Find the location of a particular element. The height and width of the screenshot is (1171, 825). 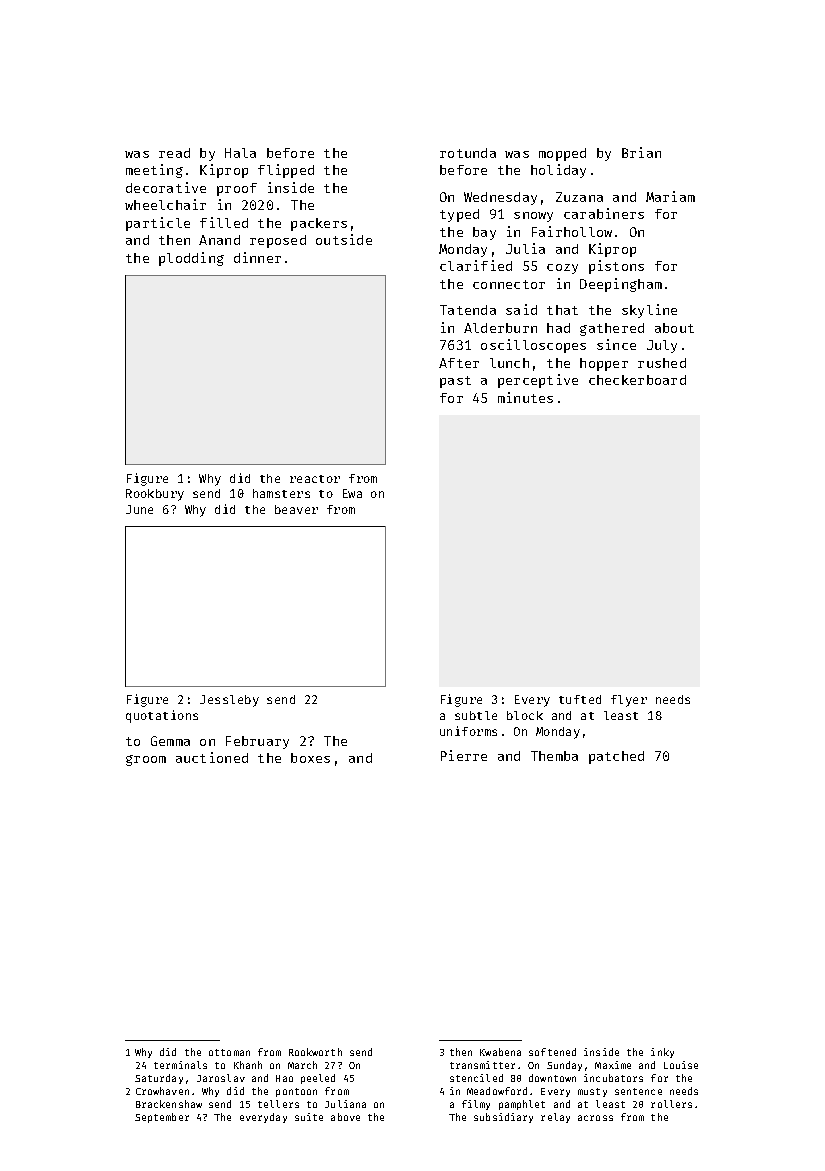

clarified is located at coordinates (476, 265).
